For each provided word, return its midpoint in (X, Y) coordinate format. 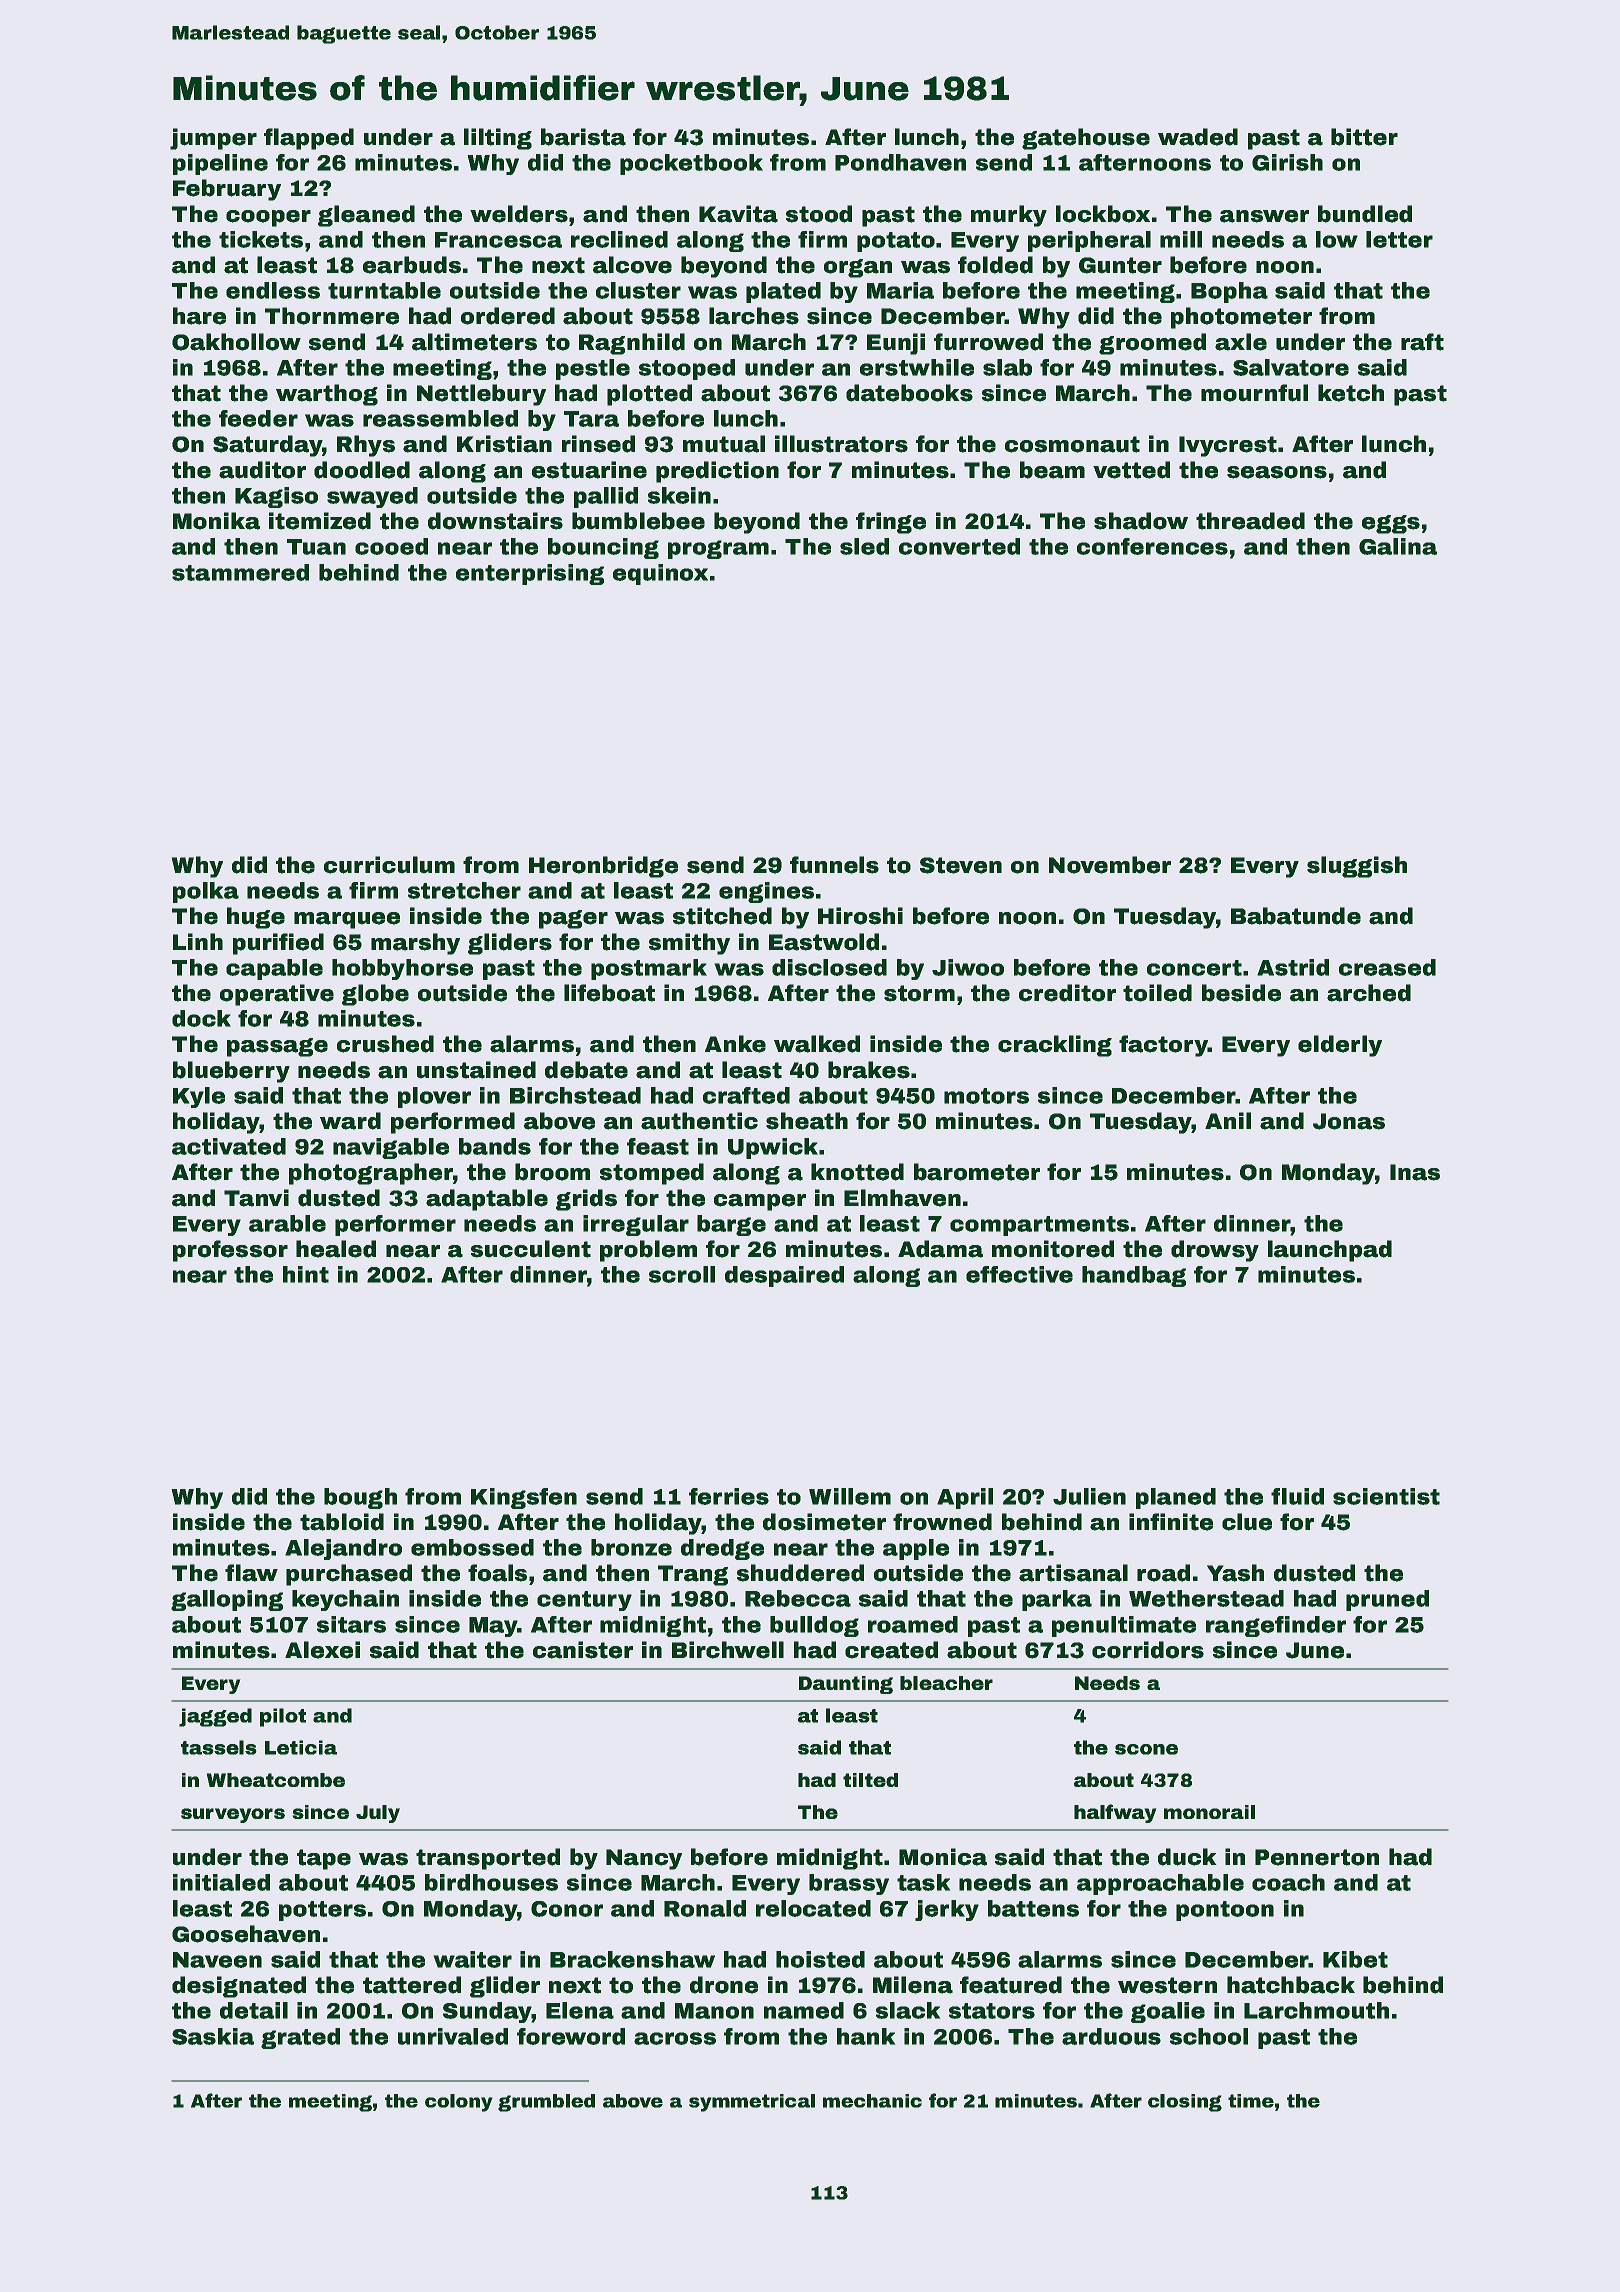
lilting (498, 139)
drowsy (1215, 1251)
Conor (567, 1909)
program (718, 549)
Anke (735, 1044)
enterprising (530, 574)
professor (230, 1251)
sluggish (1357, 867)
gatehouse (1086, 139)
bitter (1364, 137)
